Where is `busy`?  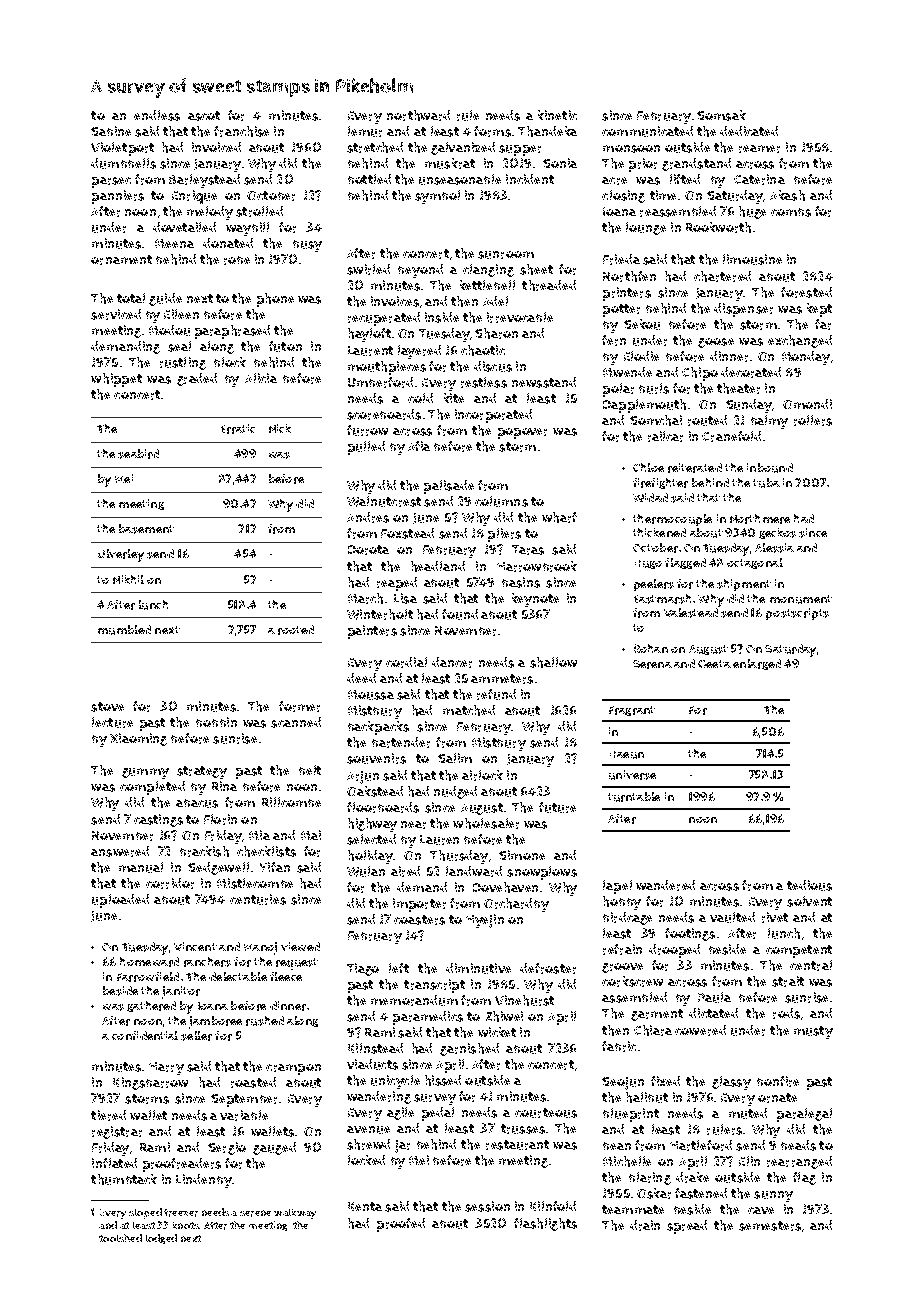 busy is located at coordinates (307, 246).
